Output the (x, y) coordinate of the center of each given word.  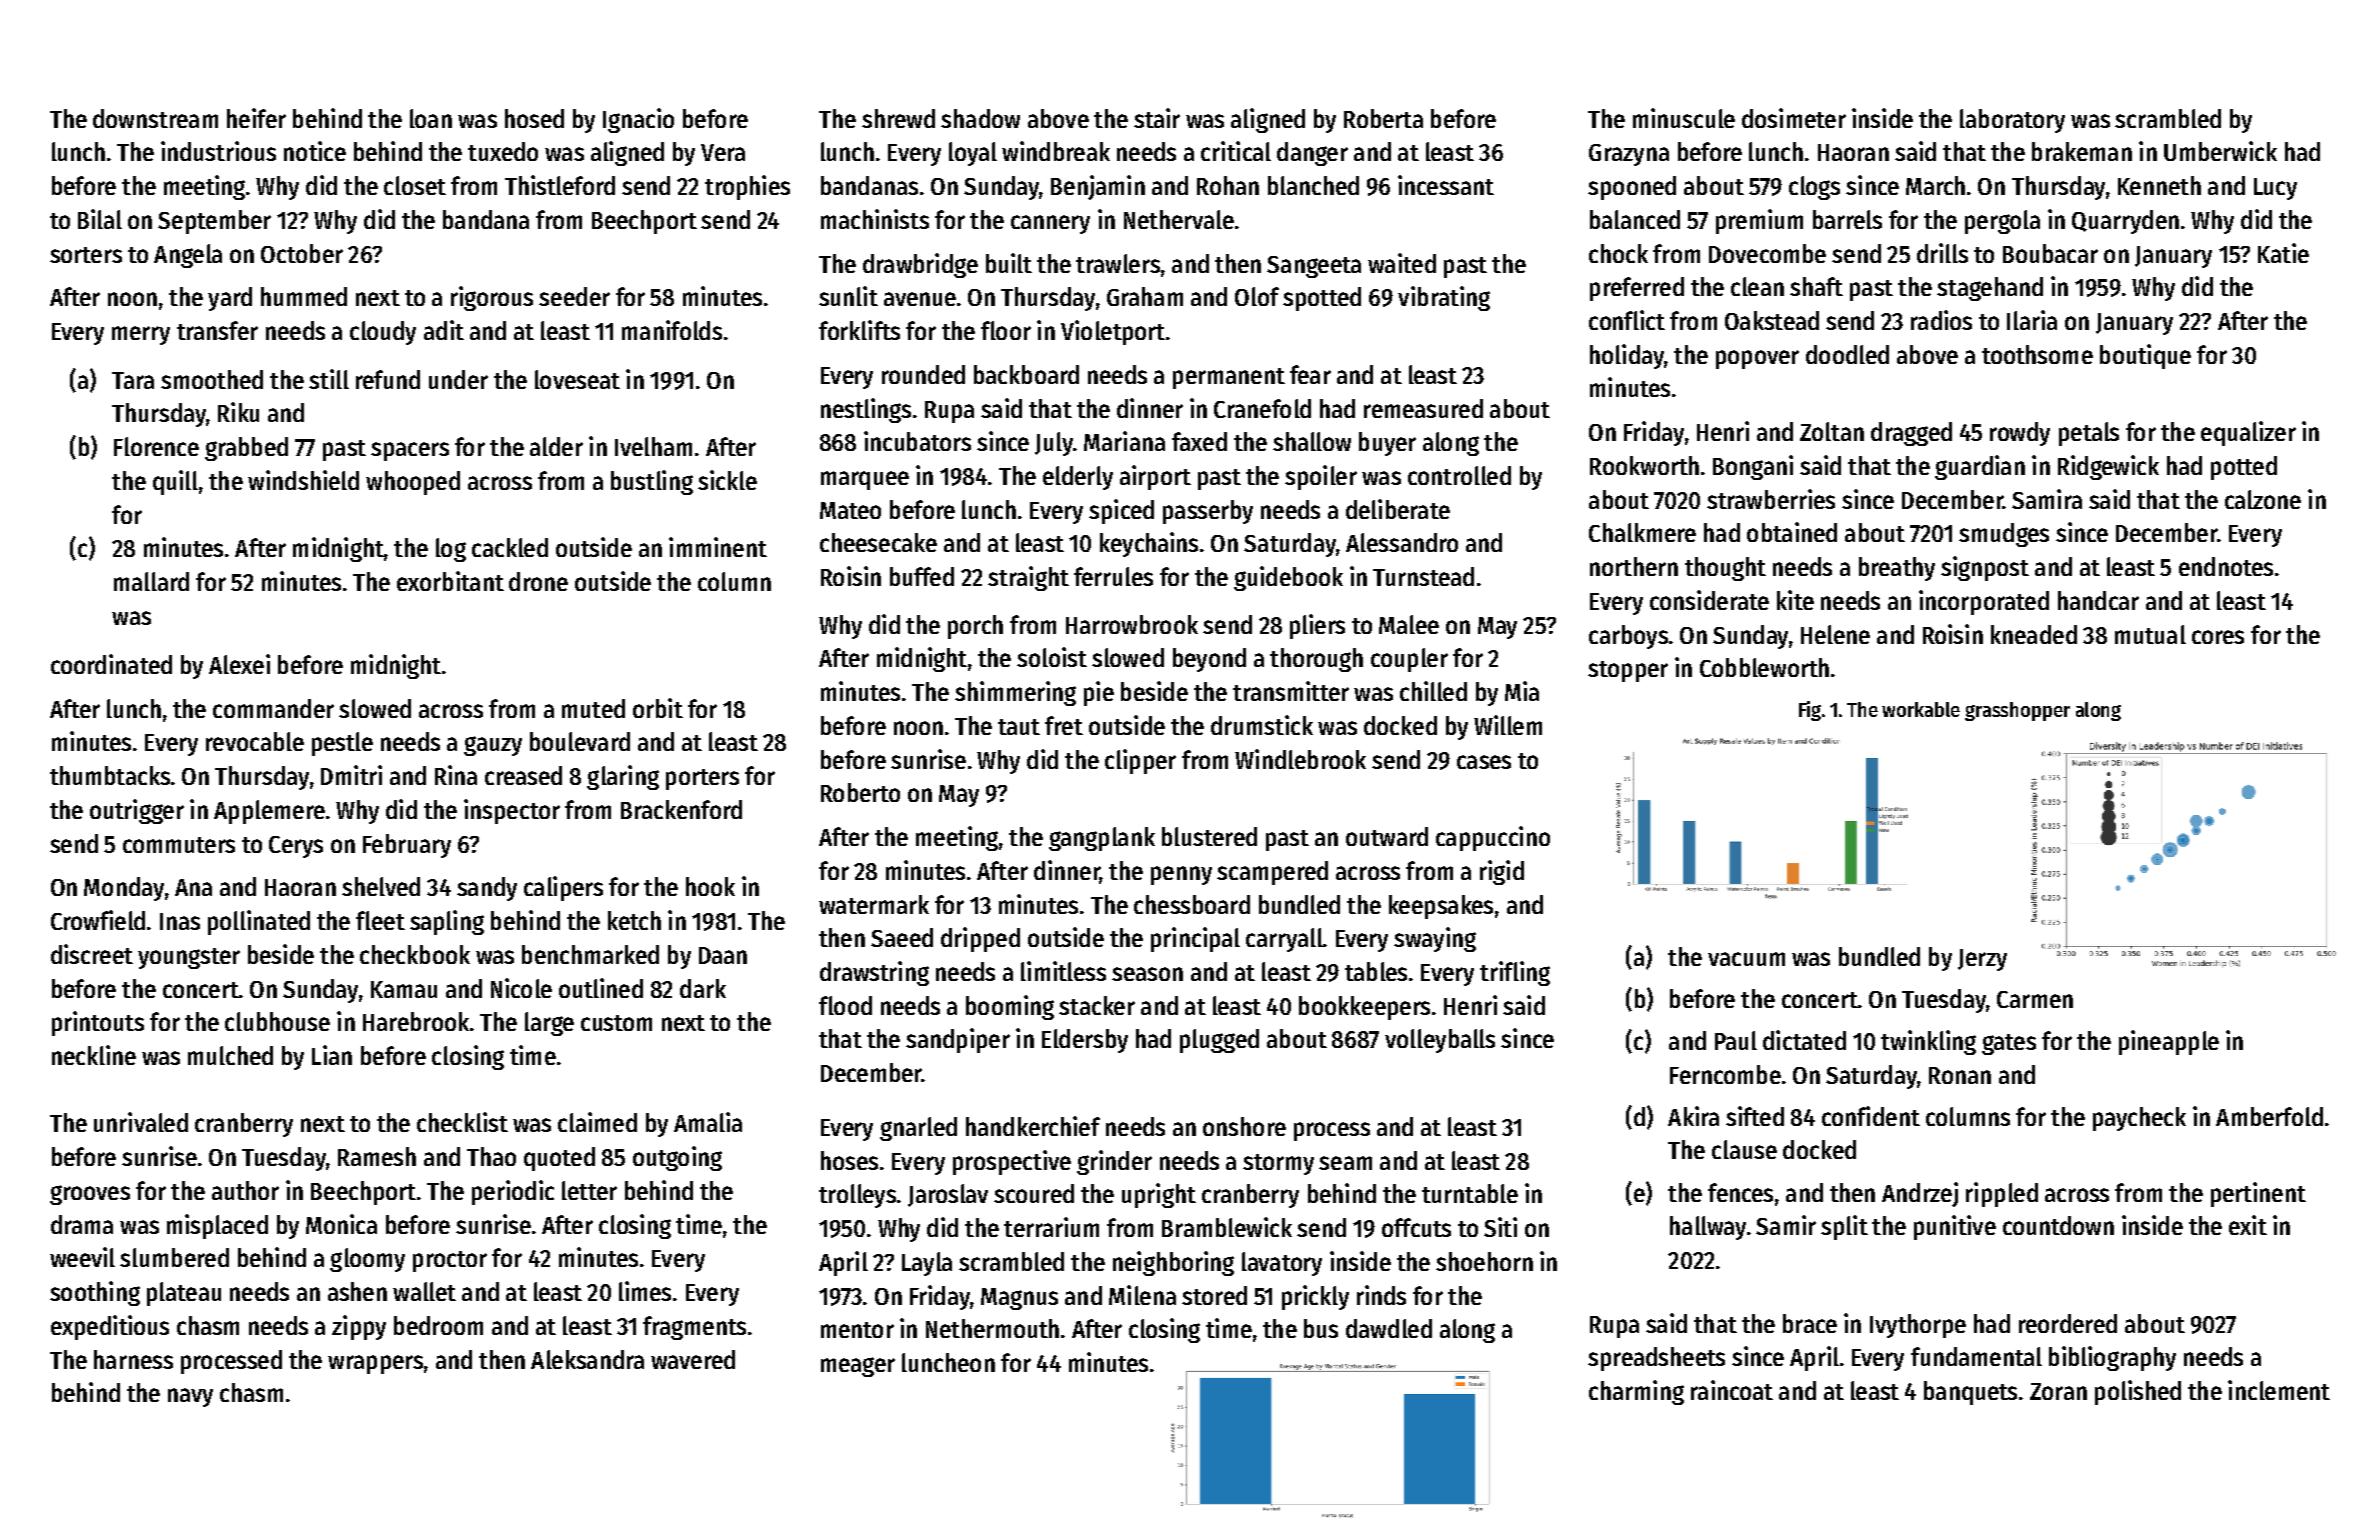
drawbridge (920, 265)
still (329, 379)
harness (133, 1359)
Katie (2283, 253)
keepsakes (1441, 907)
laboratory (2012, 121)
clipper (1140, 761)
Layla (927, 1264)
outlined (601, 988)
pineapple (2169, 1042)
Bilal (100, 219)
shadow (980, 118)
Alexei (239, 664)
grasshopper (2017, 711)
